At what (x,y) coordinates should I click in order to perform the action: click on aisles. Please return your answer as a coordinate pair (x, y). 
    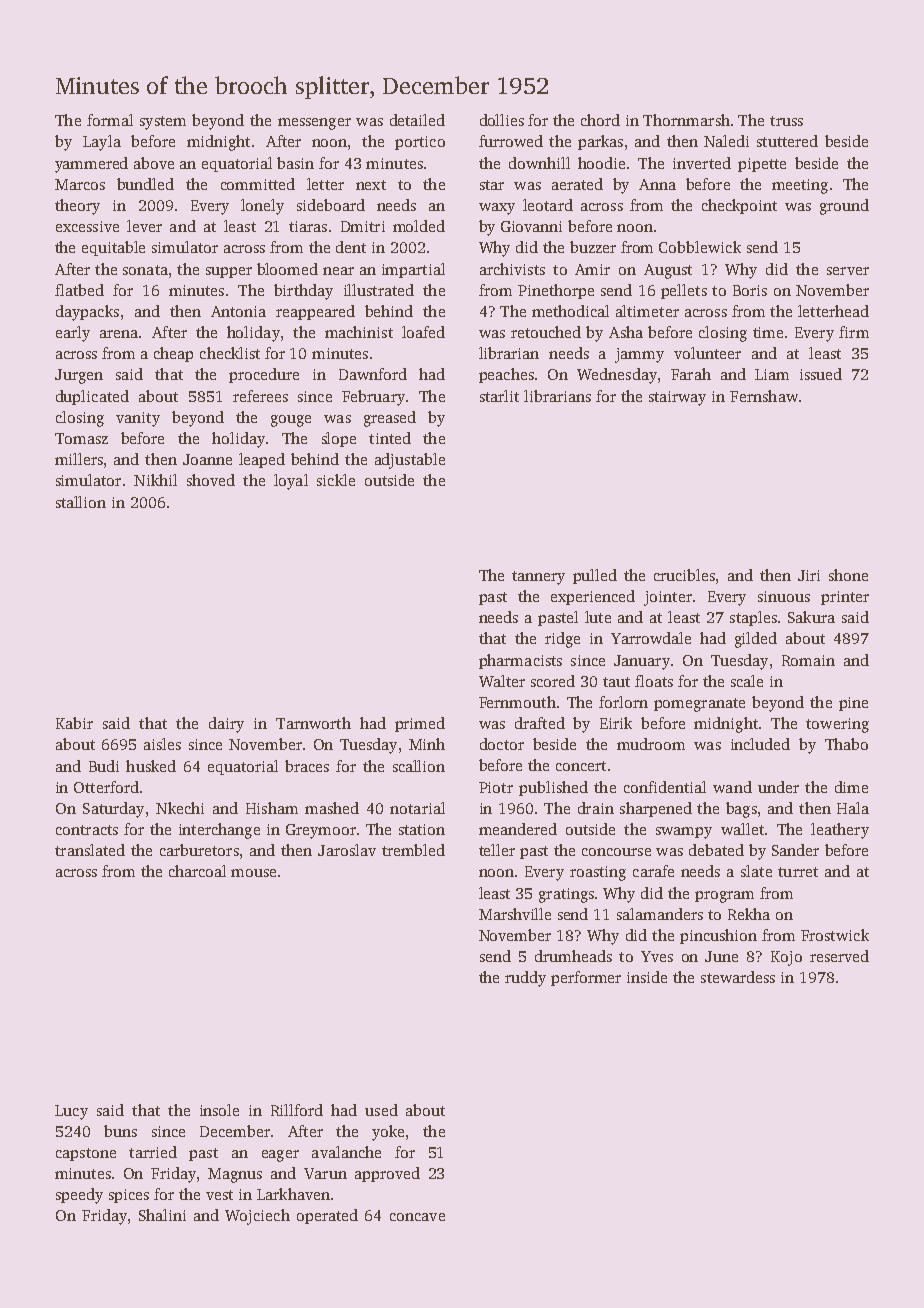
    Looking at the image, I should click on (162, 744).
